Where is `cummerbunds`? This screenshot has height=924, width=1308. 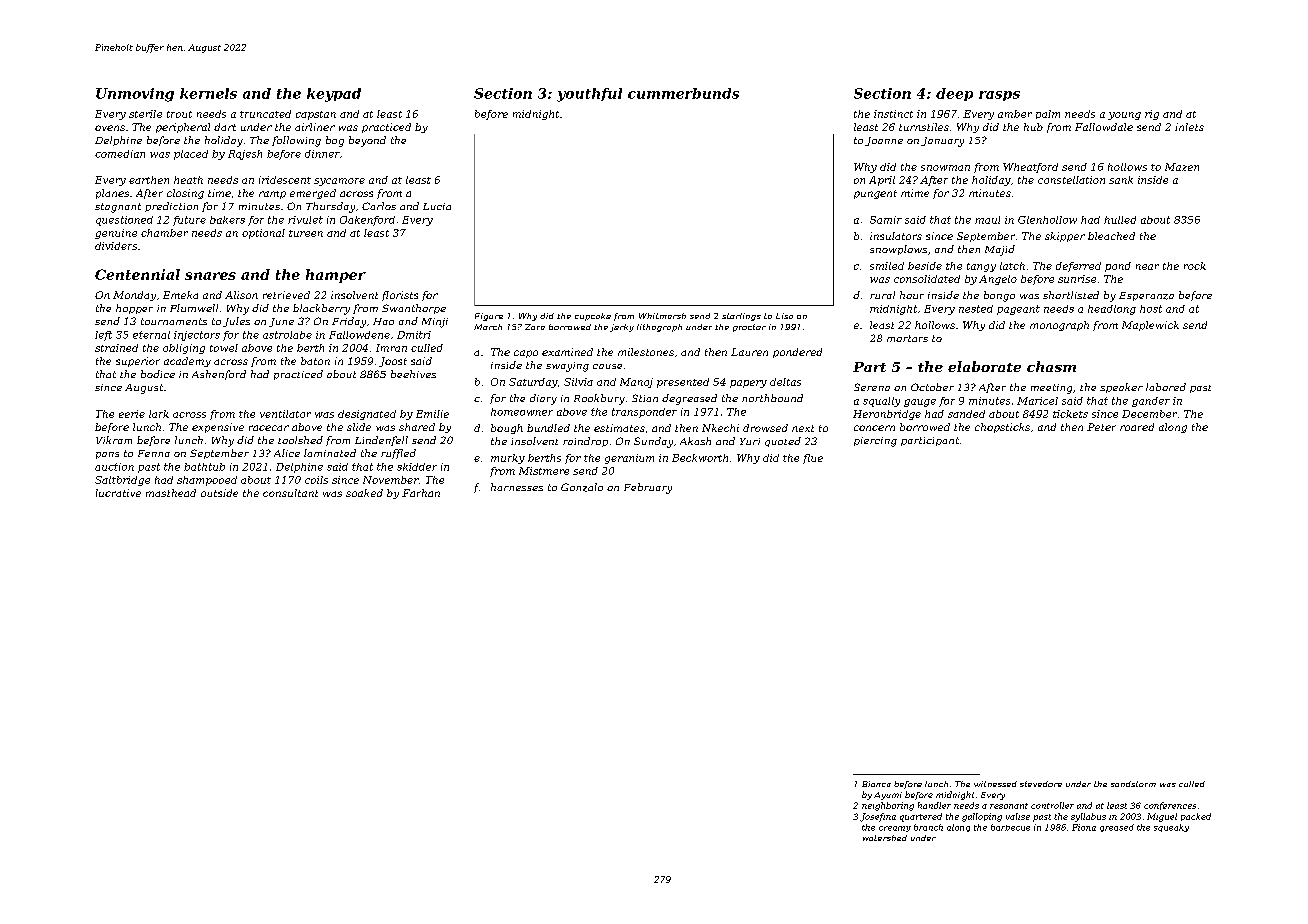
cummerbunds is located at coordinates (683, 93).
